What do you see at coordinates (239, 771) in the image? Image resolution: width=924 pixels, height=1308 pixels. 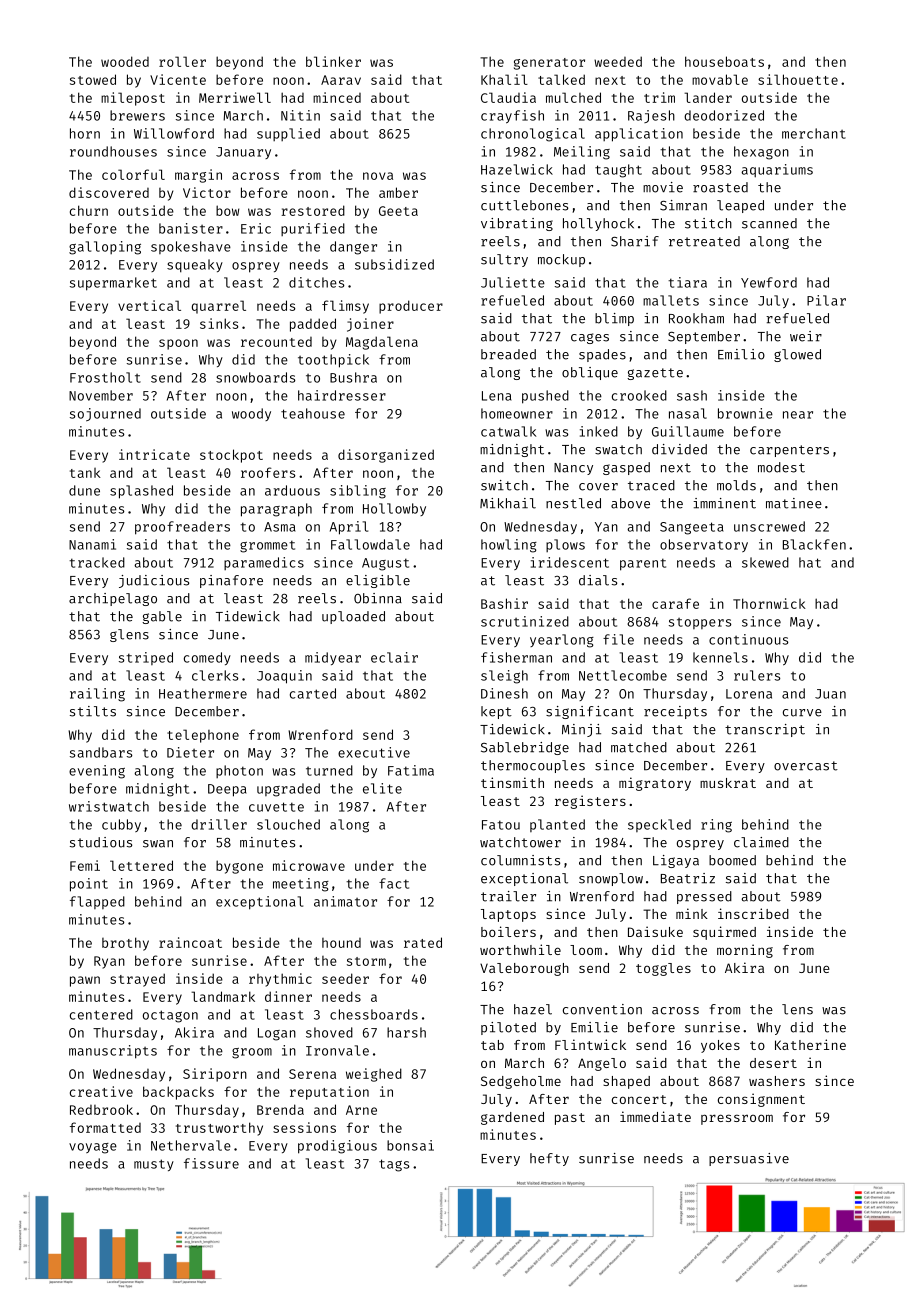 I see `photon` at bounding box center [239, 771].
